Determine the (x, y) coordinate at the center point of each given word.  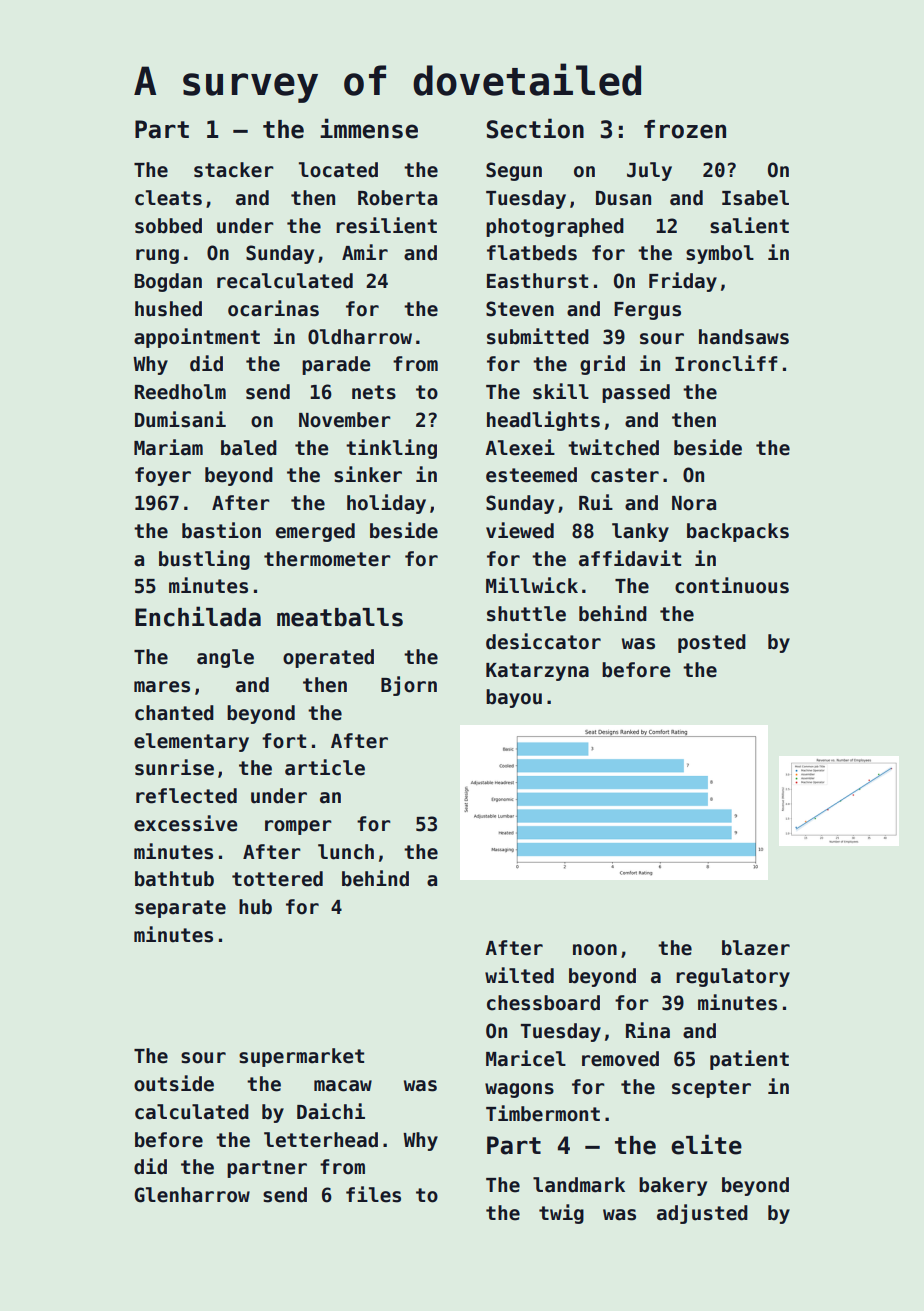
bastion (221, 530)
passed (636, 393)
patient (749, 1060)
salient (749, 225)
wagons (519, 1090)
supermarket (301, 1057)
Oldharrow (360, 337)
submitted (538, 336)
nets (374, 392)
